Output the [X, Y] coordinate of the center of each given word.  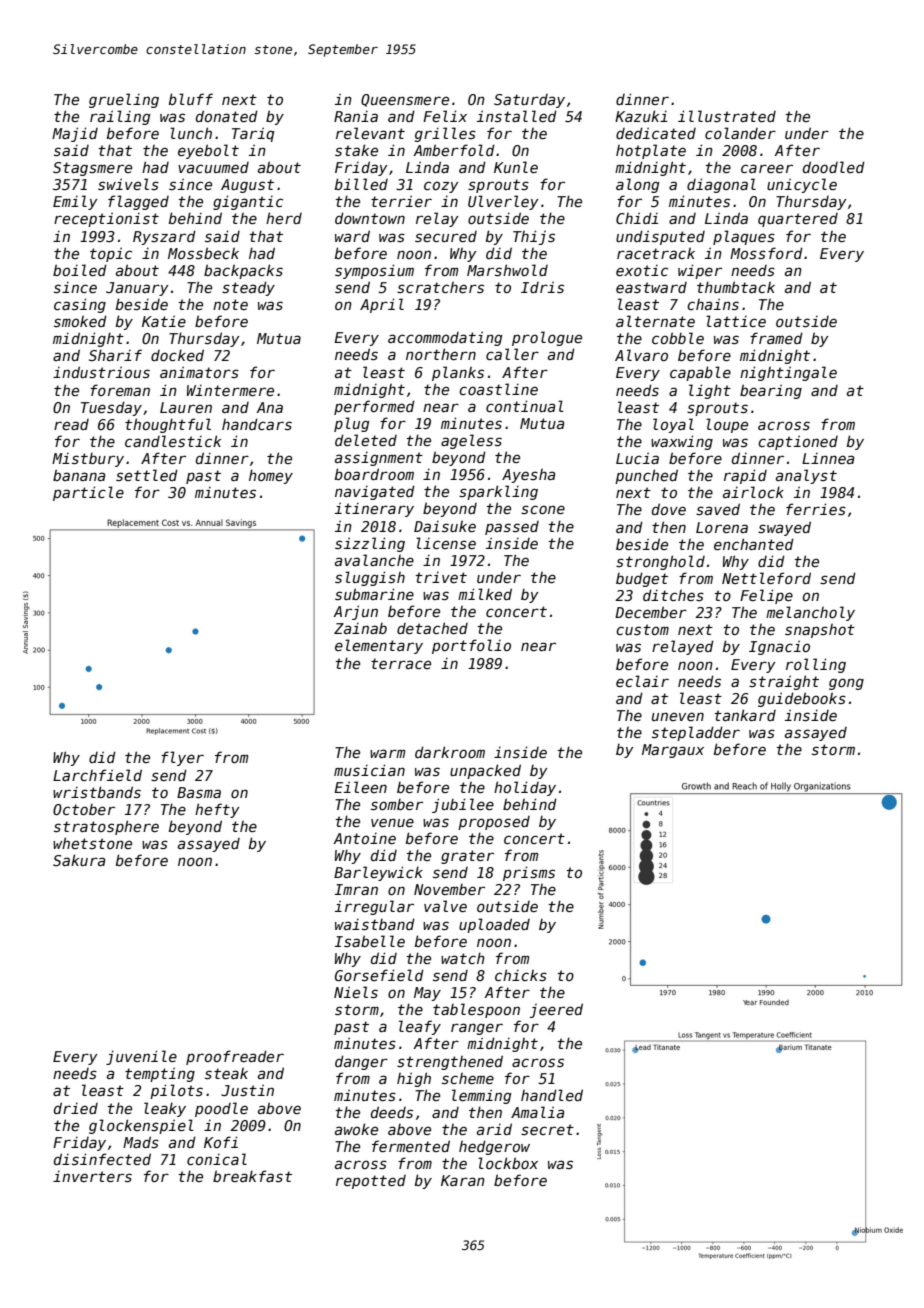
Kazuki [641, 116]
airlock [753, 492]
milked [485, 594]
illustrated [727, 116]
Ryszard [164, 237]
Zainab [360, 628]
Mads [141, 1142]
